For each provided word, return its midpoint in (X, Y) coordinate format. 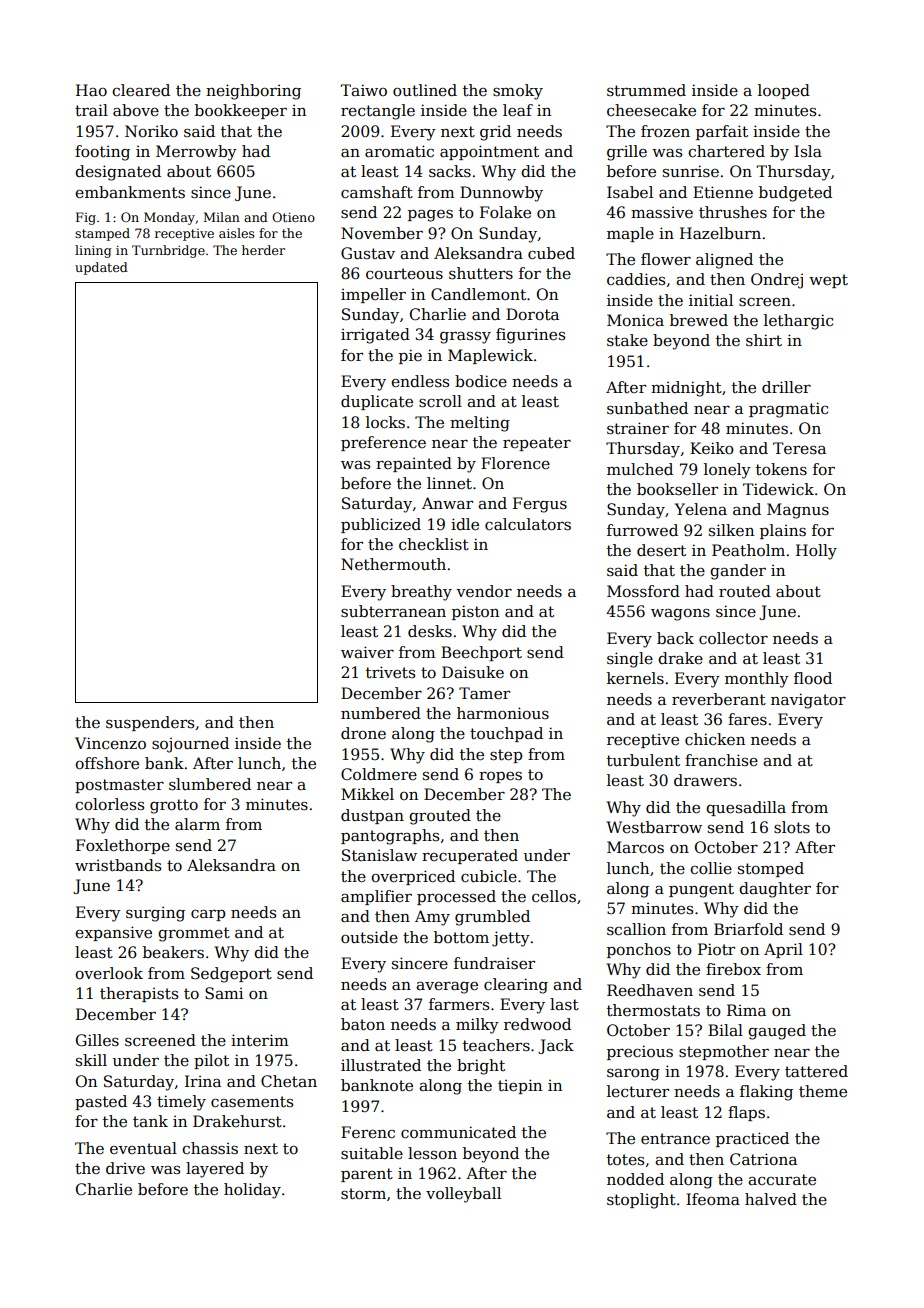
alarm (197, 824)
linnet (449, 483)
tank (150, 1121)
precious (640, 1052)
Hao (91, 90)
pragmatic (788, 410)
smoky (518, 92)
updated (101, 268)
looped (784, 91)
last (564, 1004)
